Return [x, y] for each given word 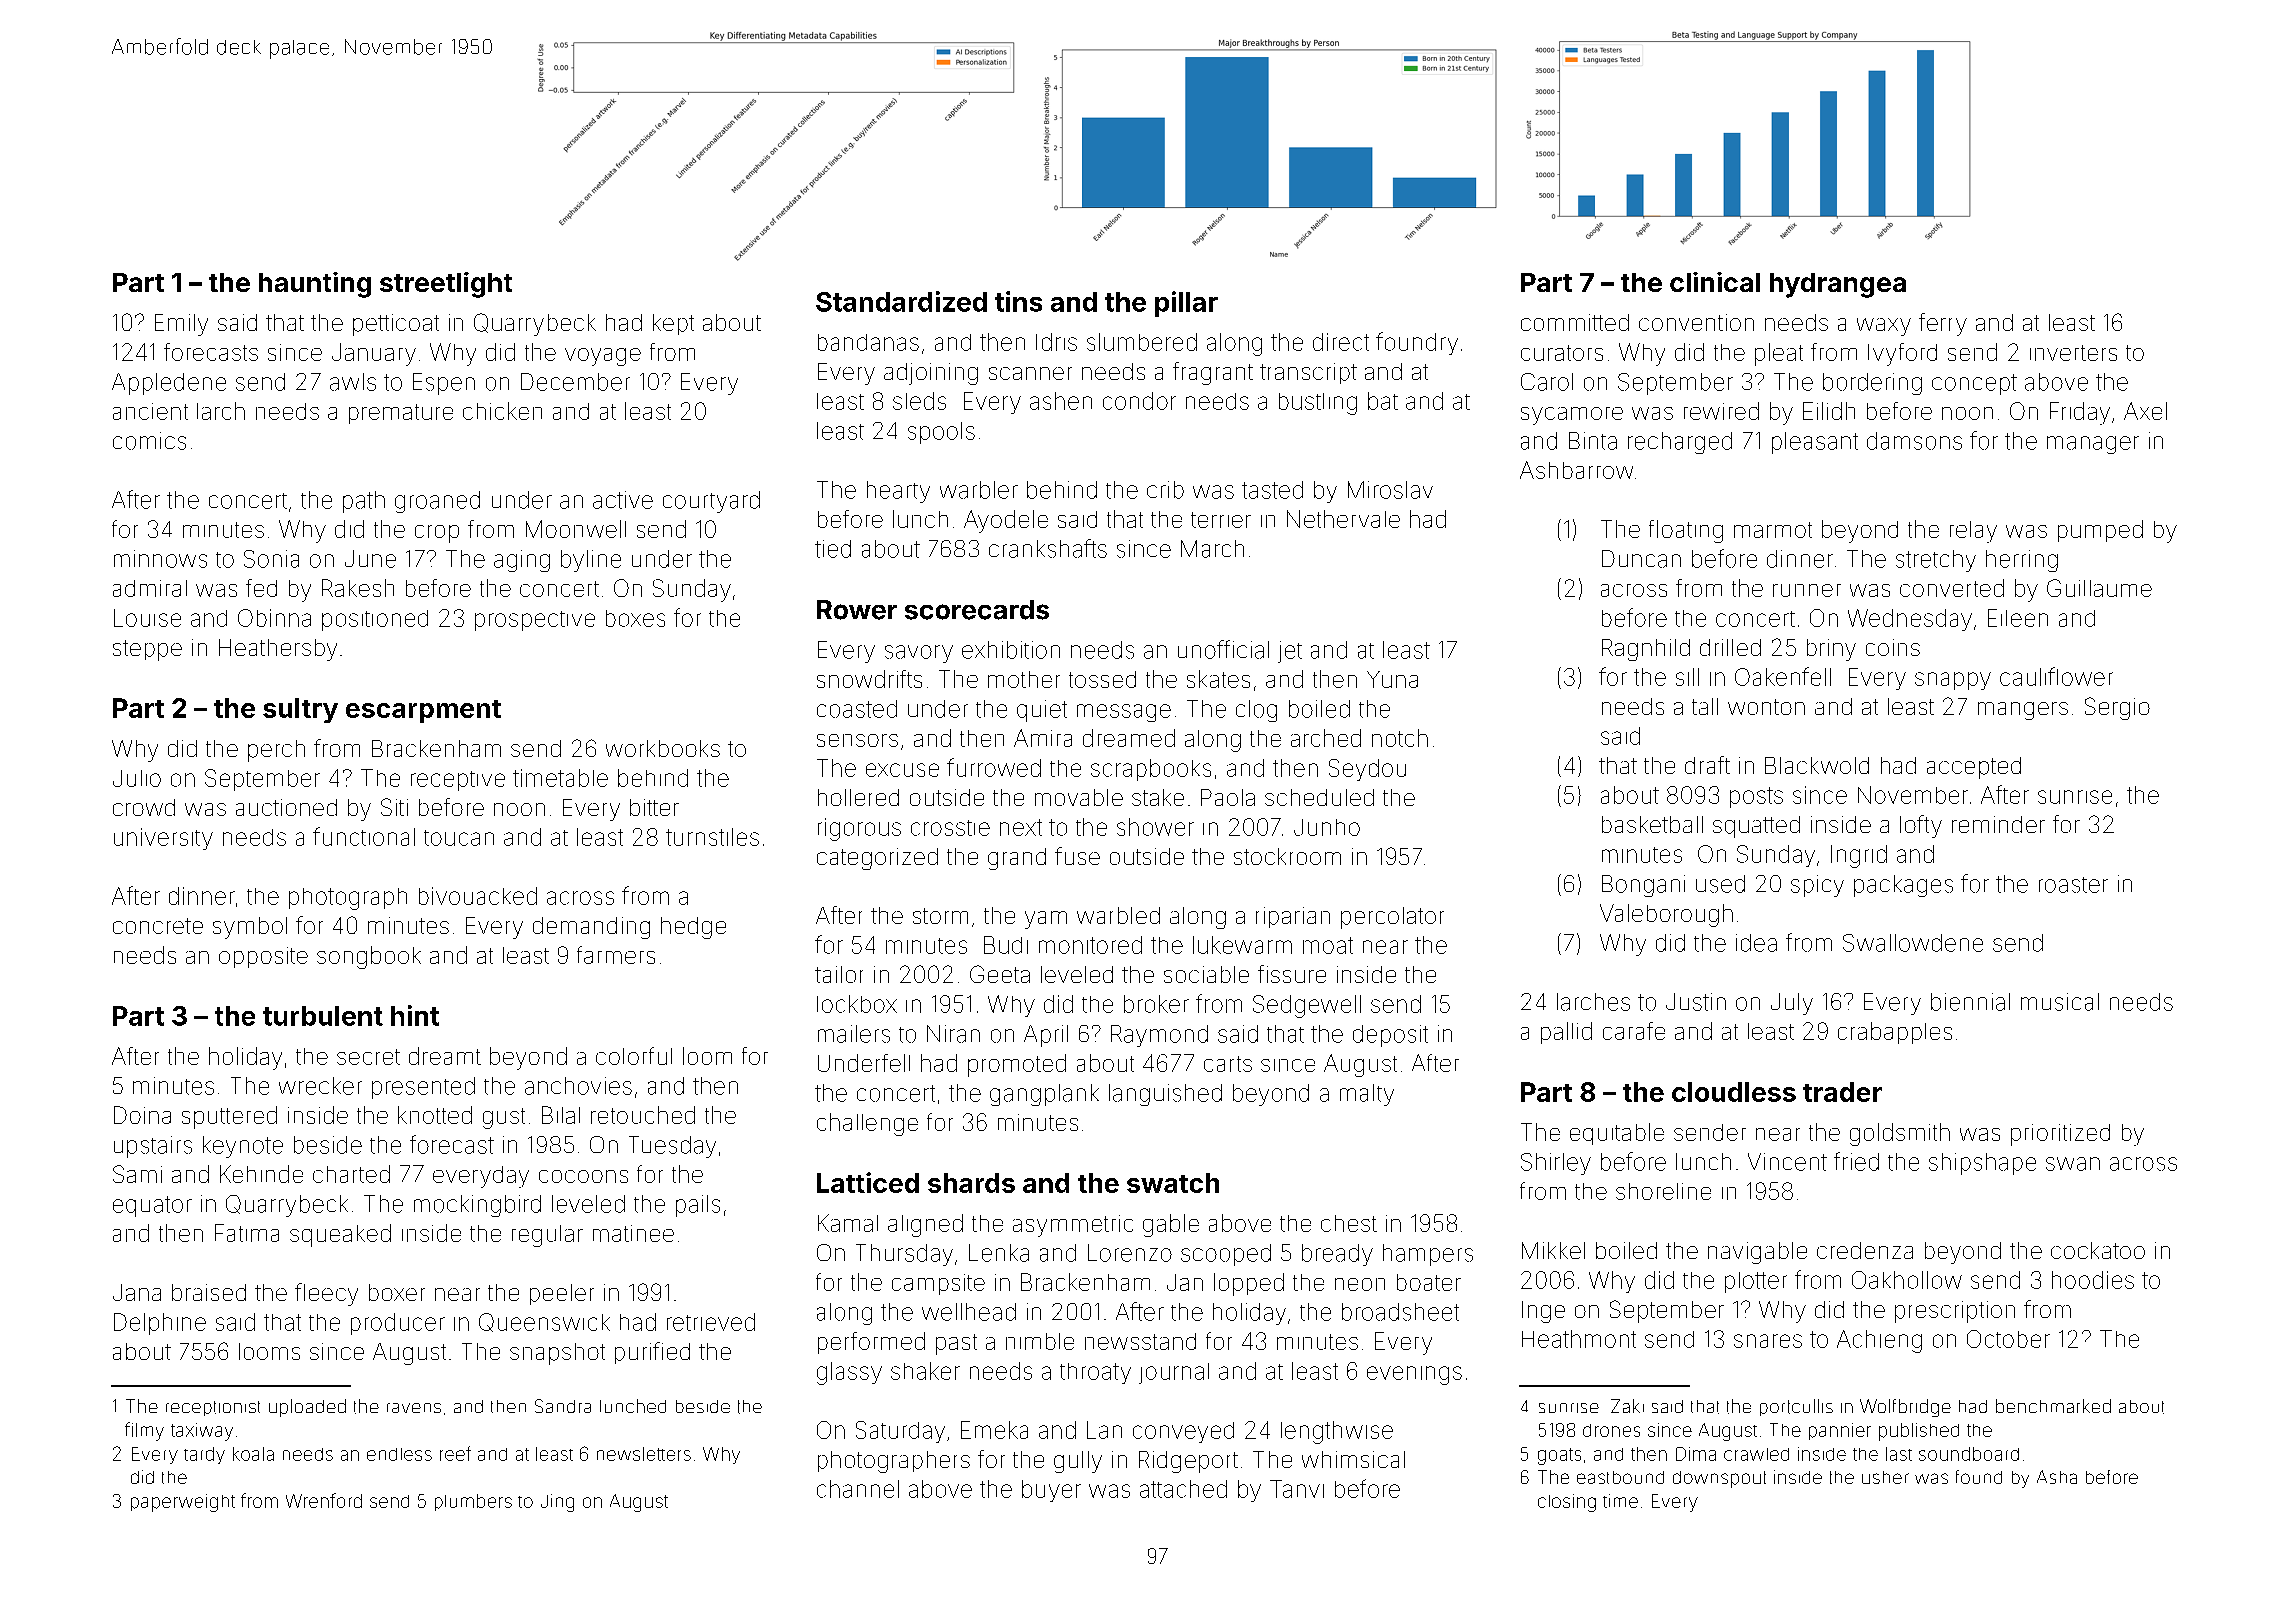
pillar [1186, 304]
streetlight [446, 285]
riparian [1293, 917]
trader [1842, 1092]
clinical [1715, 282]
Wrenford [324, 1500]
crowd [144, 807]
